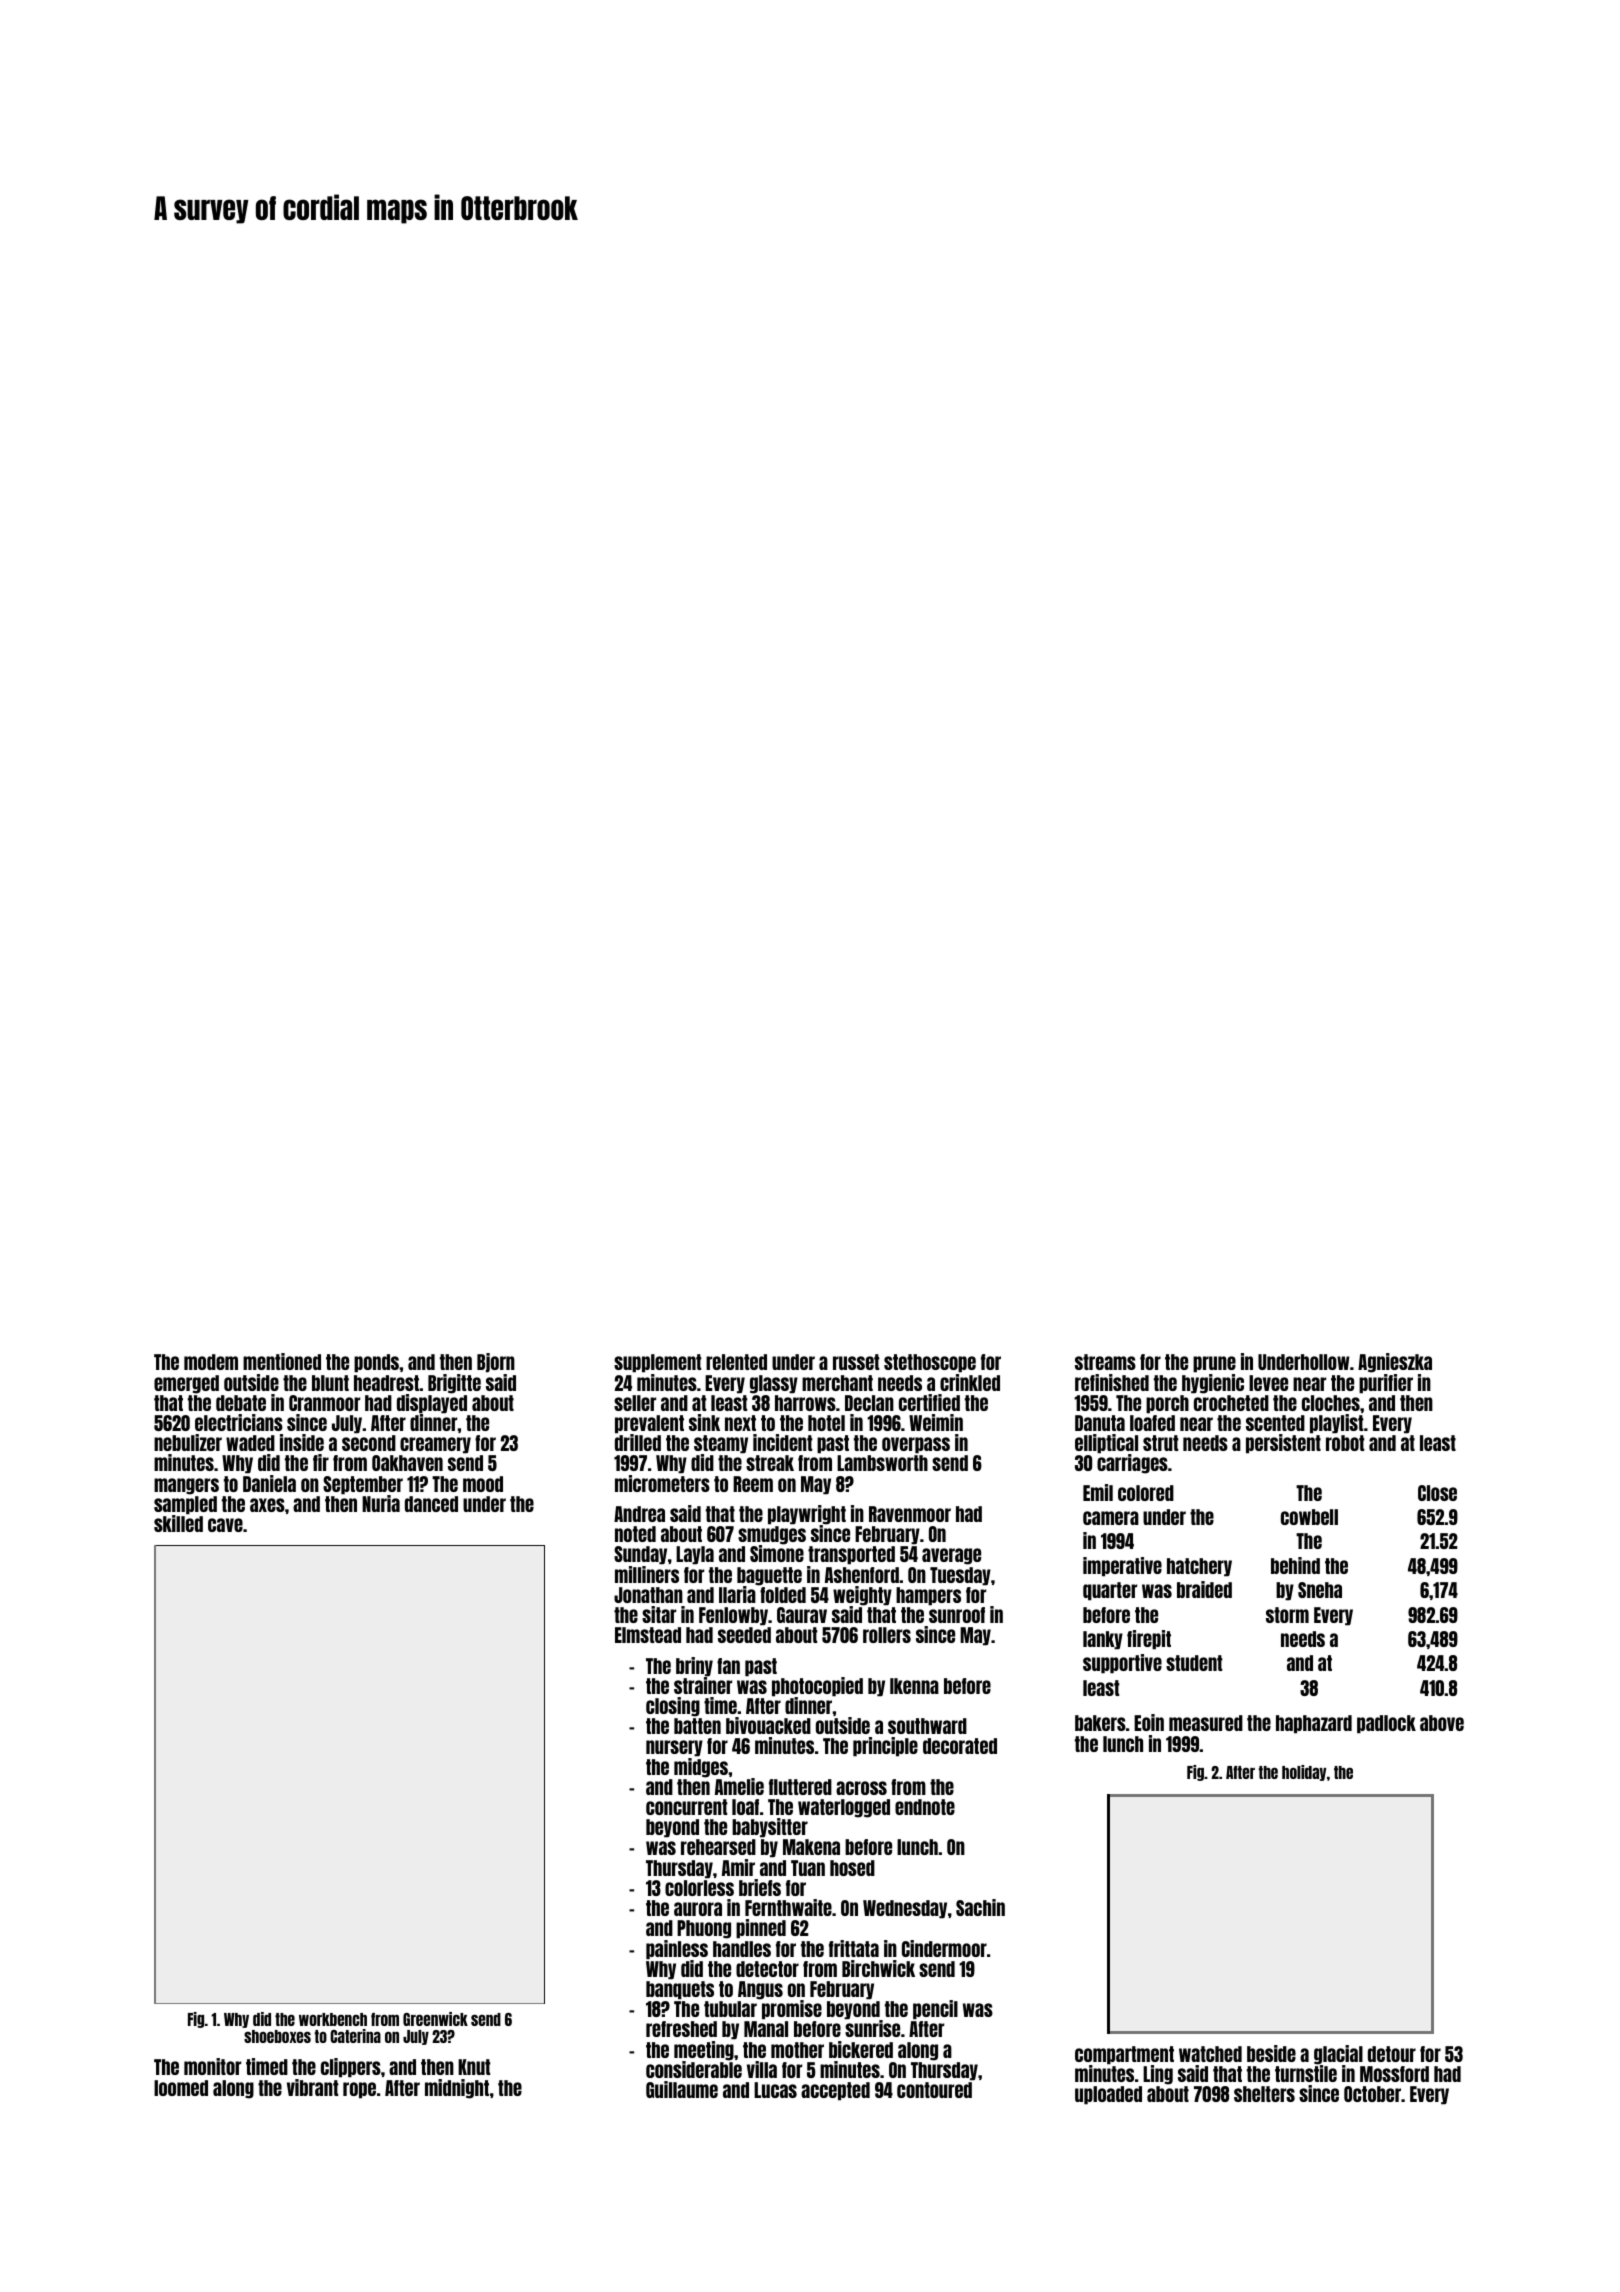 Image resolution: width=1620 pixels, height=2292 pixels. Describe the element at coordinates (862, 1575) in the screenshot. I see `Ashenford` at that location.
